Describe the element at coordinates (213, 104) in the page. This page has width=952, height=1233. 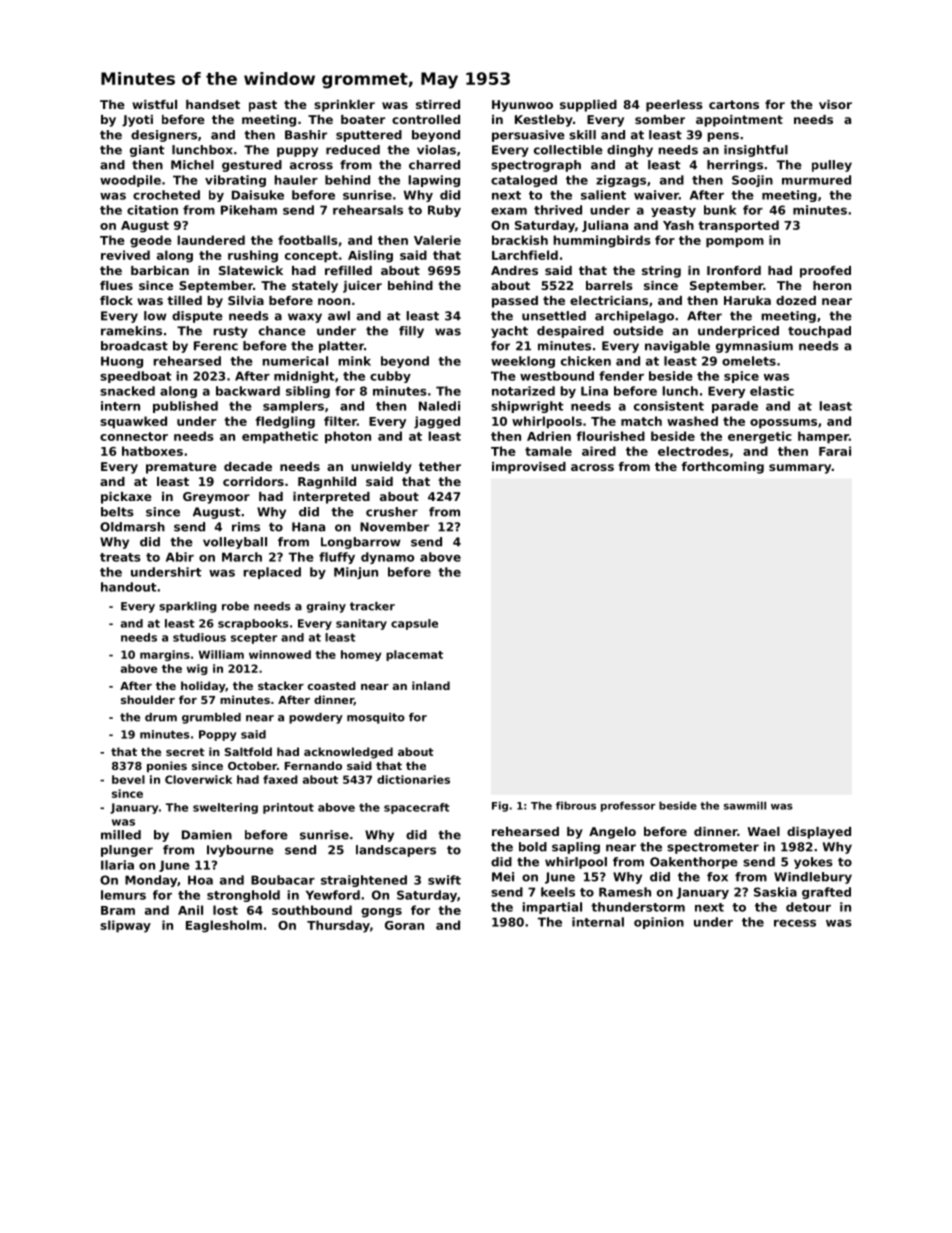
I see `handset` at that location.
